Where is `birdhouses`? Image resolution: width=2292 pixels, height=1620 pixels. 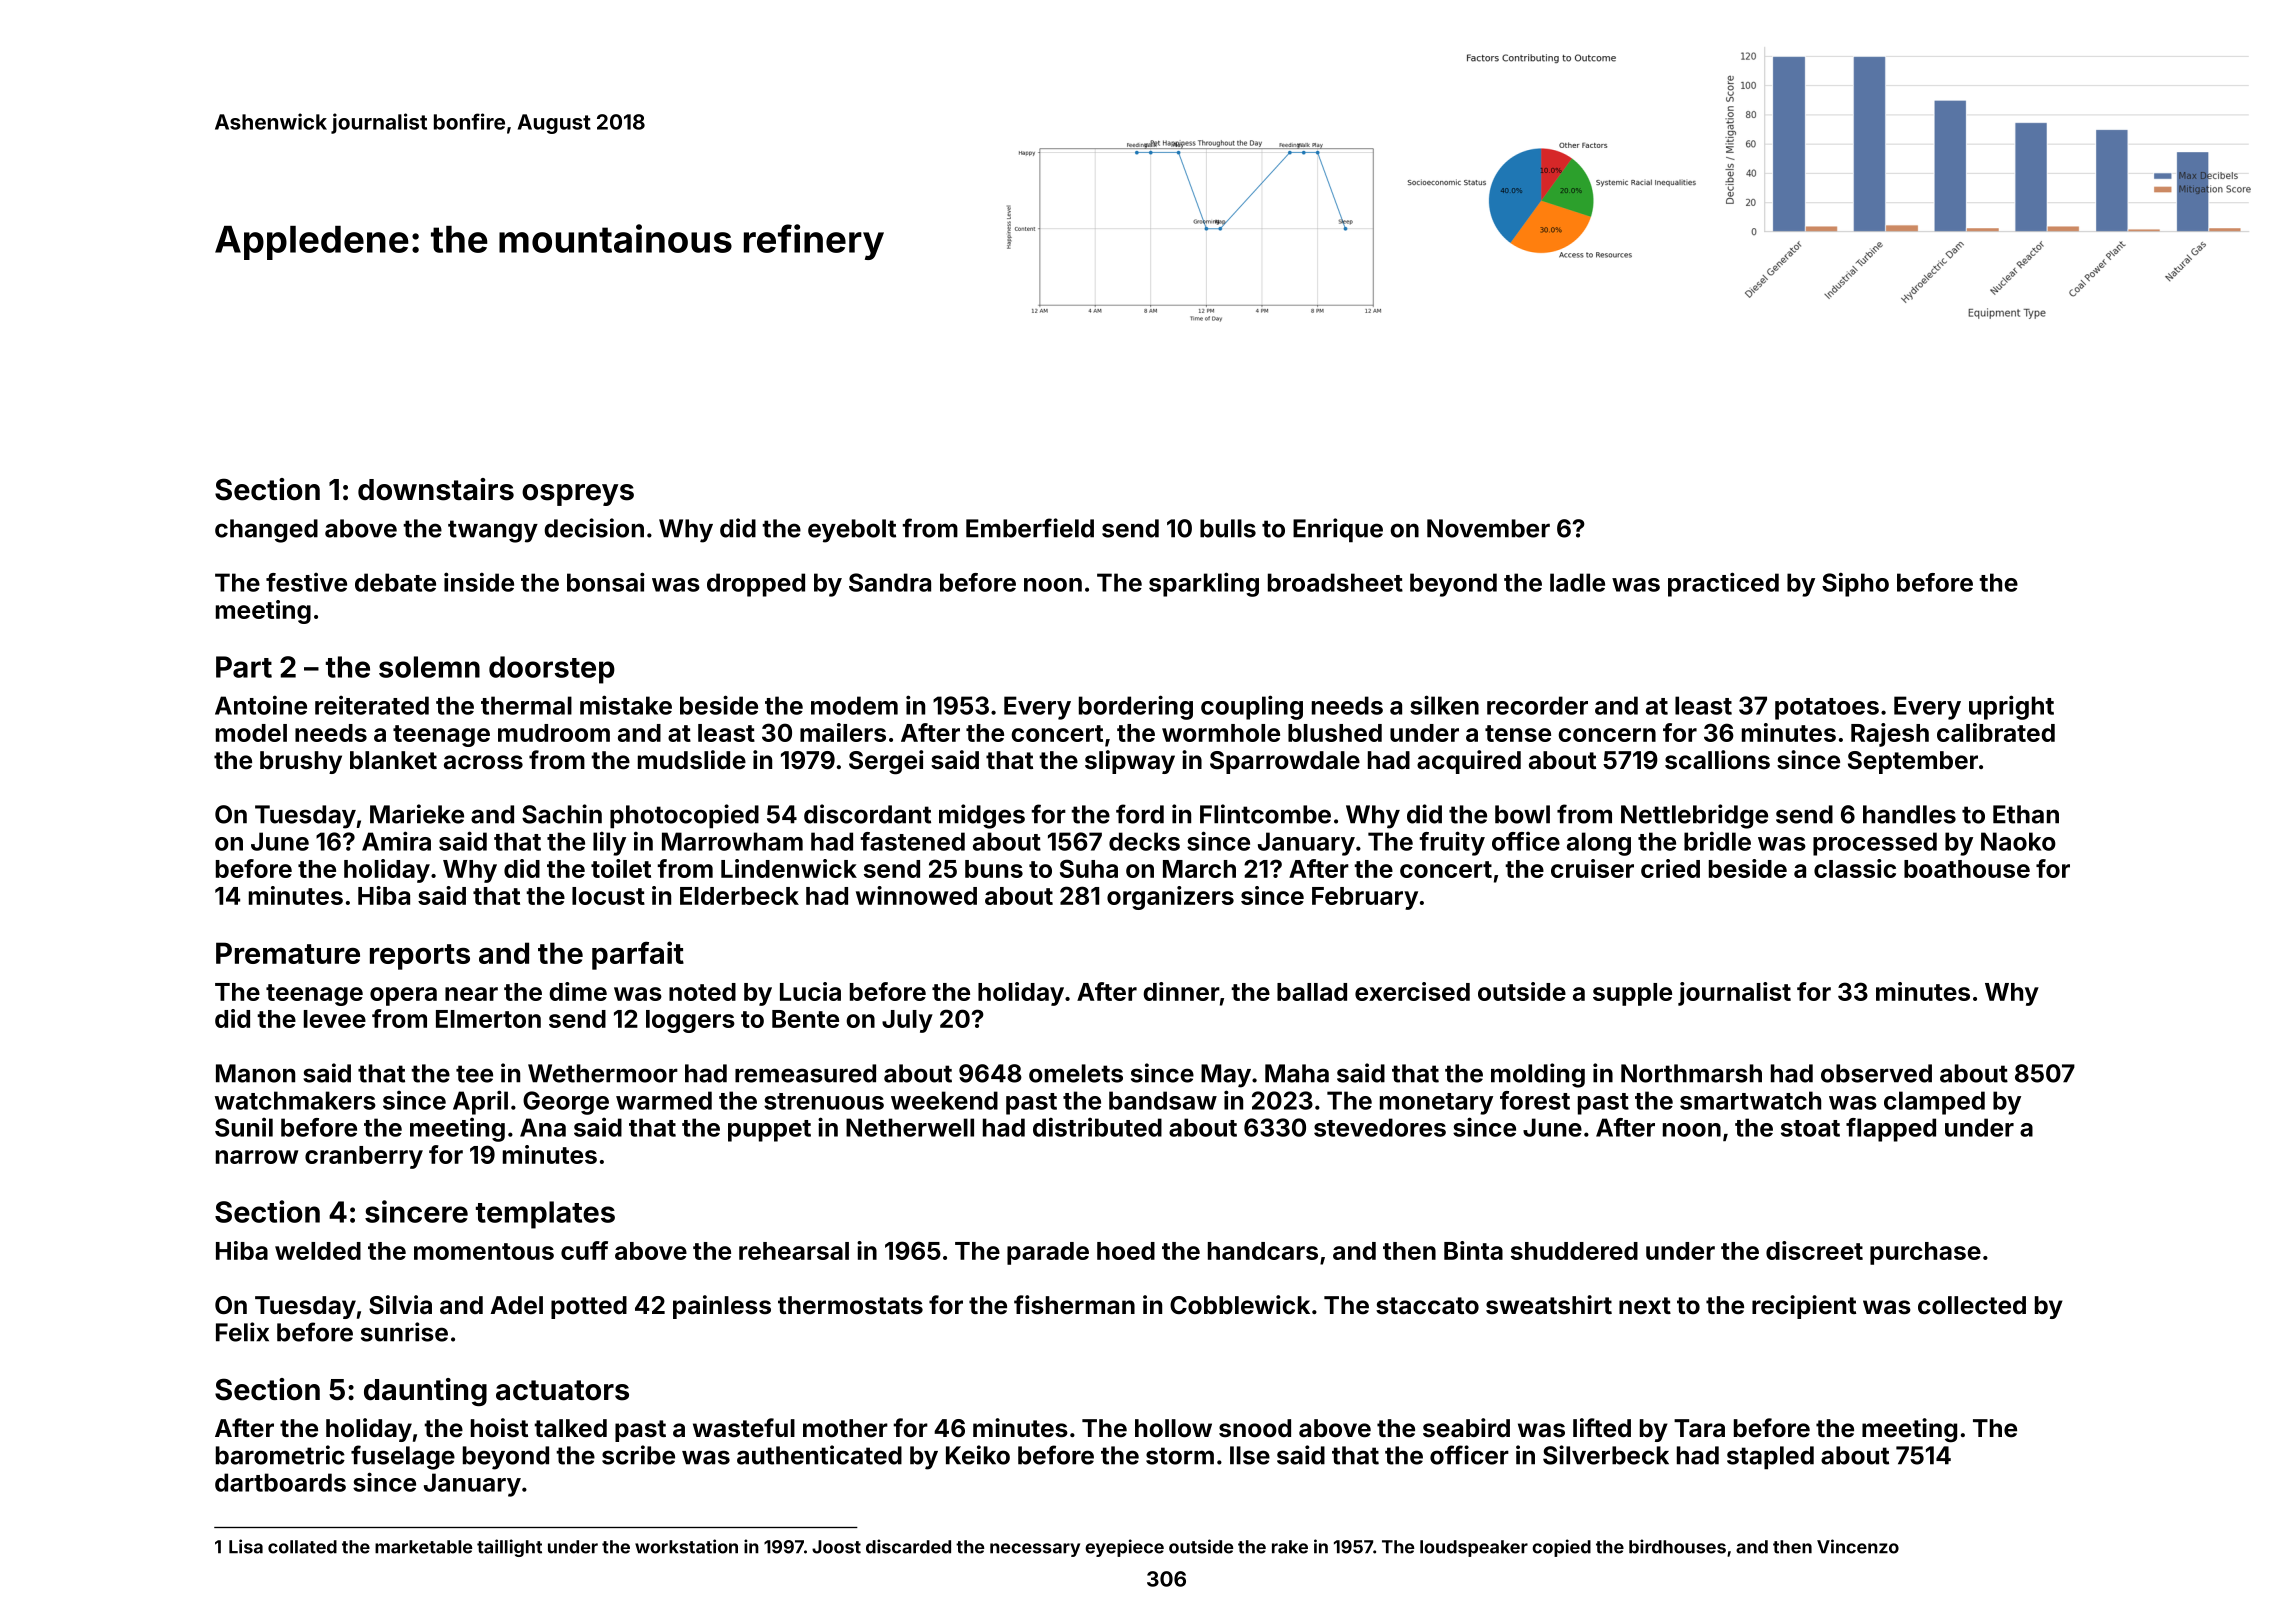 birdhouses is located at coordinates (1677, 1546).
